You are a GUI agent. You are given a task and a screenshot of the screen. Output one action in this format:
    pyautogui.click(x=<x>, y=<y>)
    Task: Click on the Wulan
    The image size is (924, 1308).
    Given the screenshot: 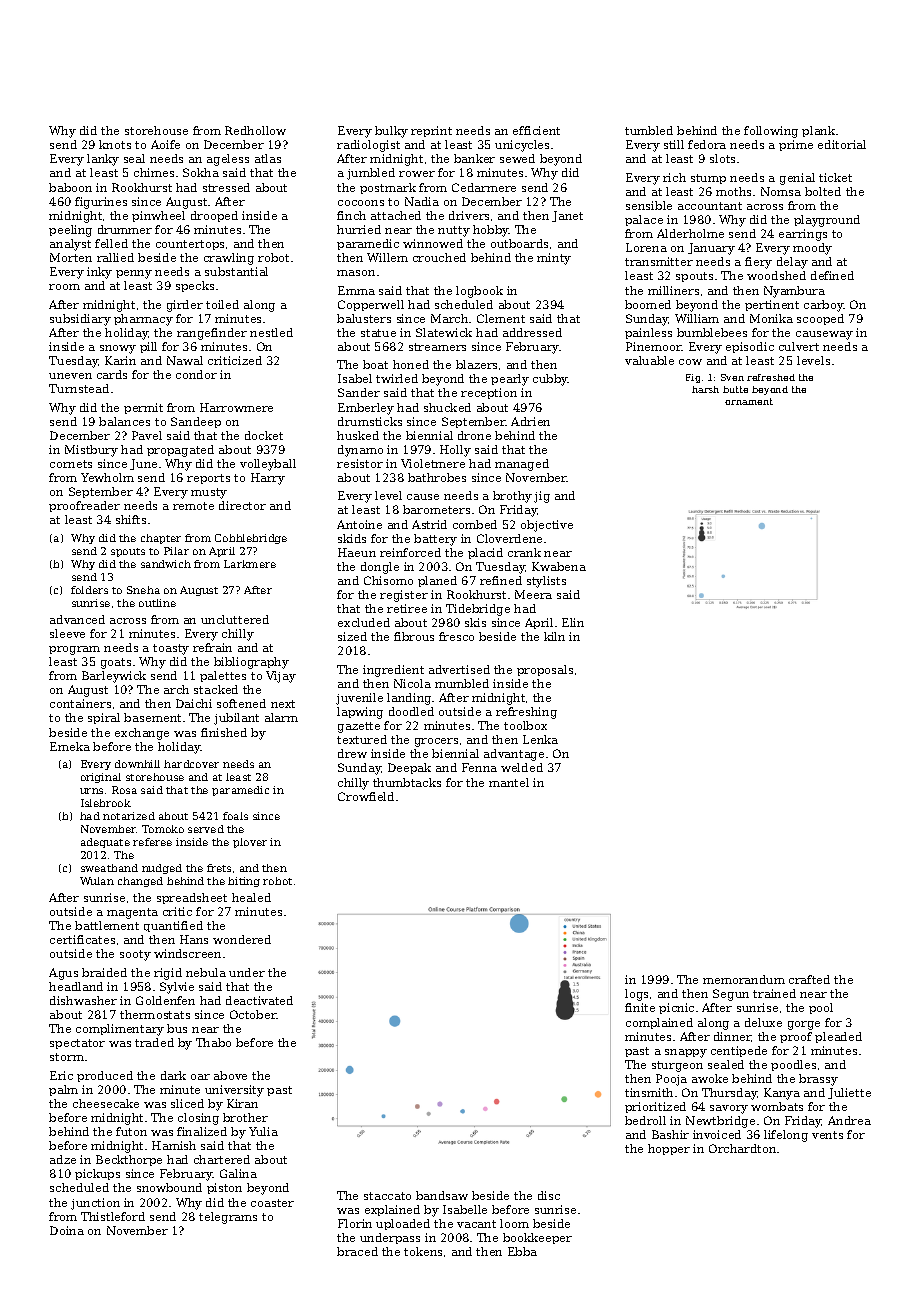 What is the action you would take?
    pyautogui.click(x=97, y=881)
